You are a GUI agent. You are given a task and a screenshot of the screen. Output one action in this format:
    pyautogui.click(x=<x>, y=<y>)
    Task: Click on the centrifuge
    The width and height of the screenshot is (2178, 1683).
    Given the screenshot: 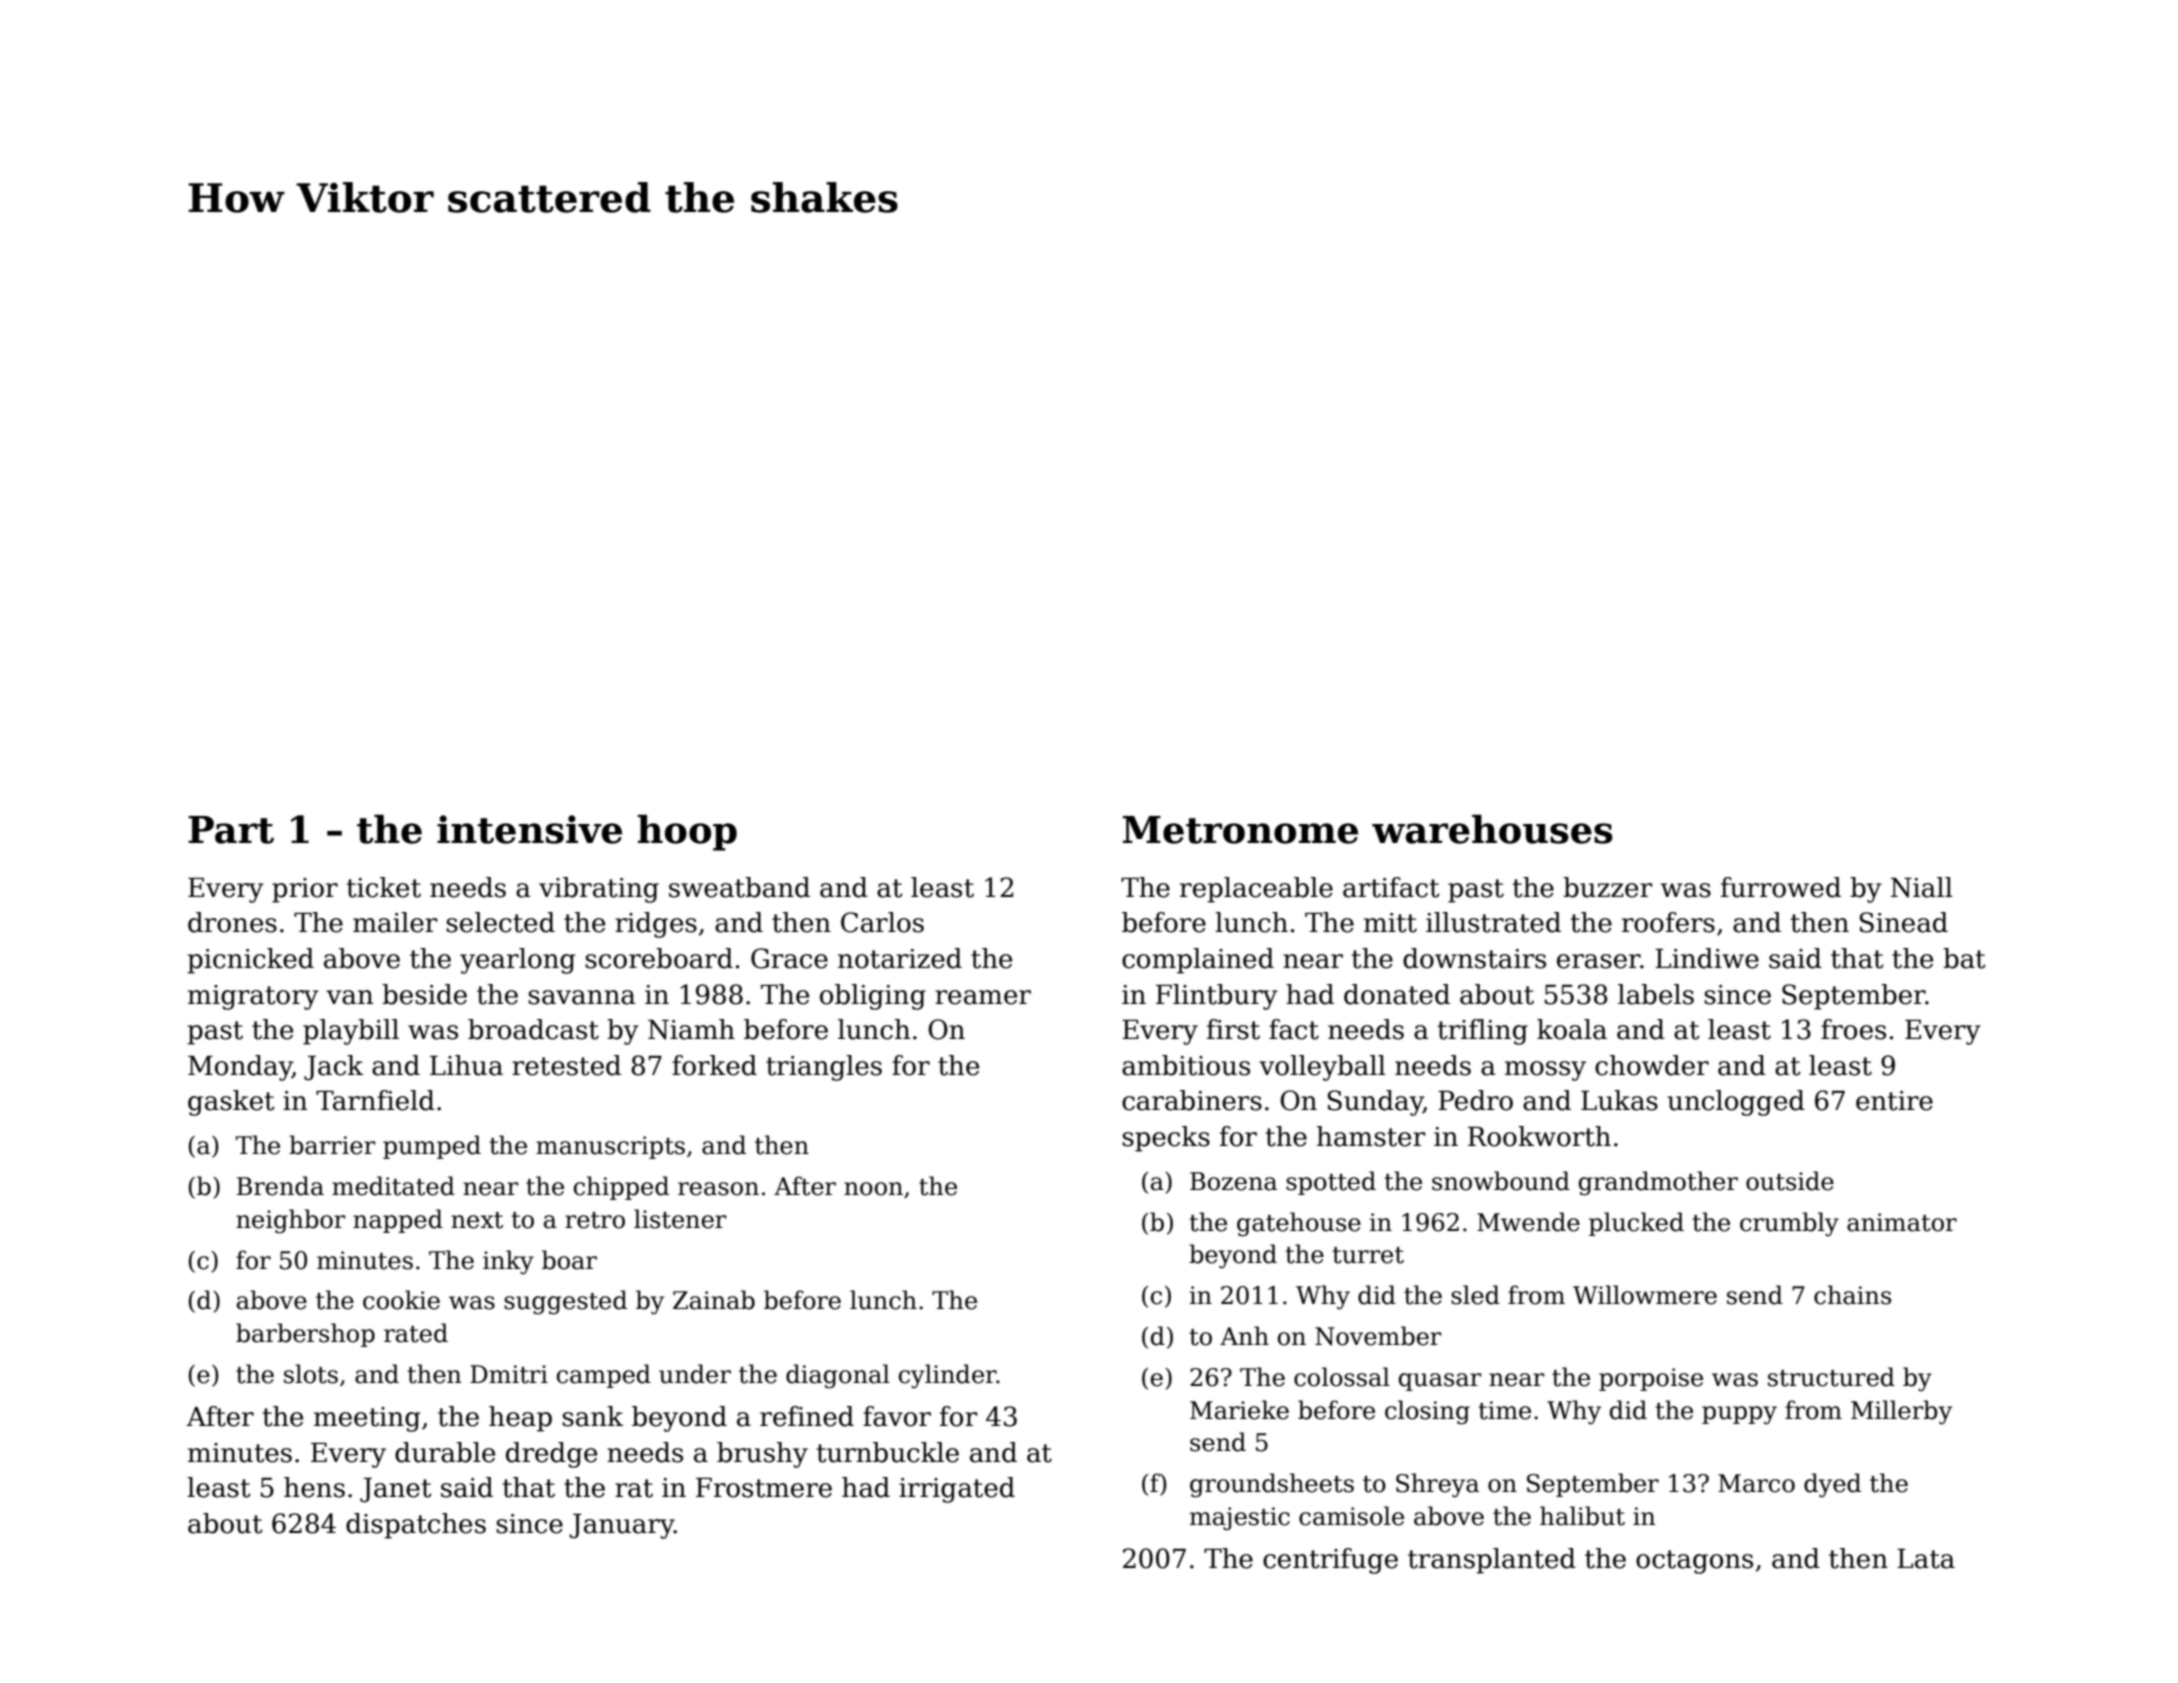 What is the action you would take?
    pyautogui.click(x=1330, y=1561)
